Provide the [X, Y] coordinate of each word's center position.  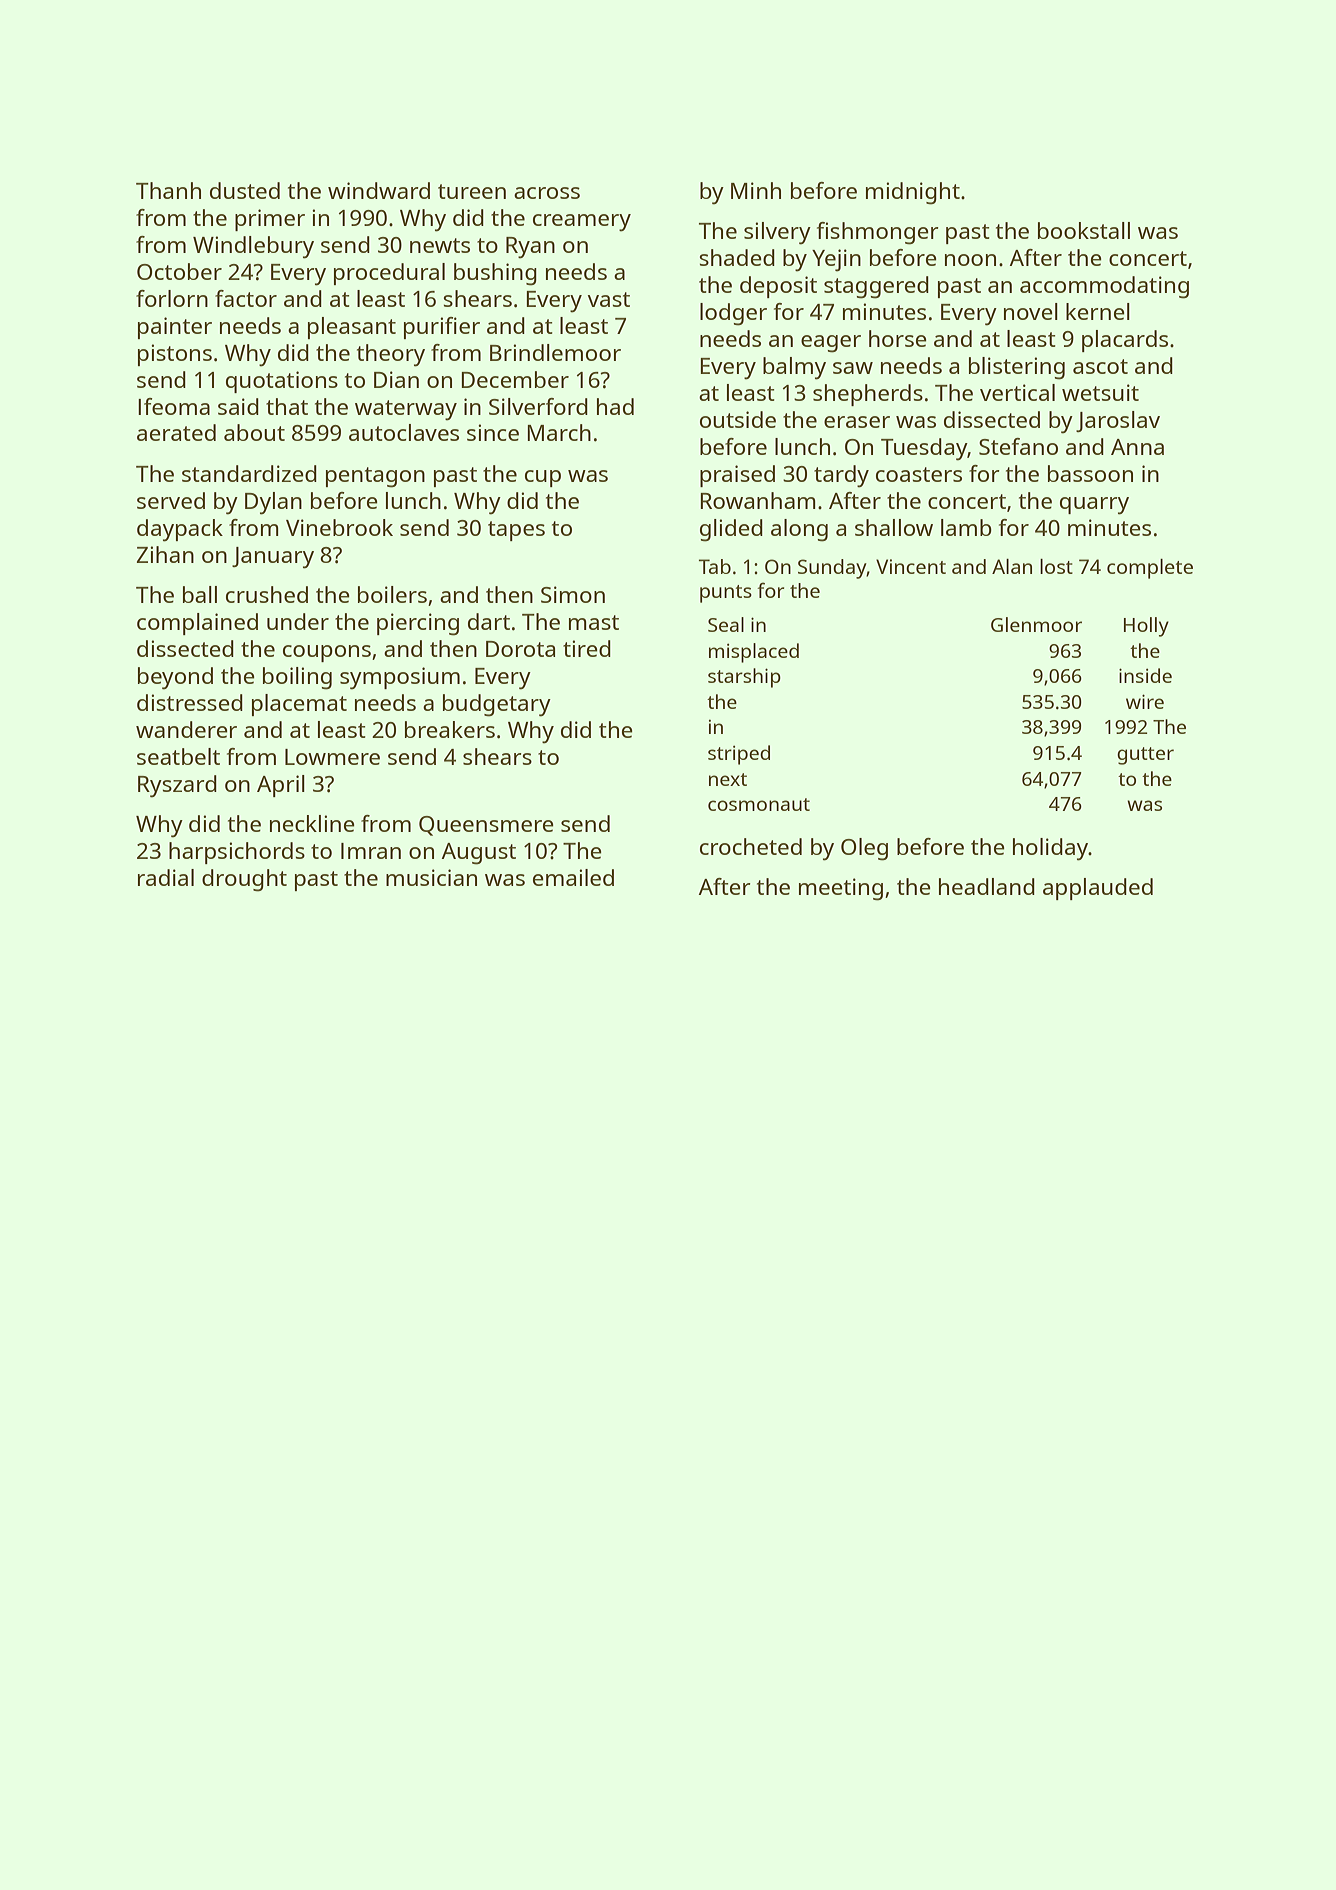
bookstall [1084, 230]
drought [244, 880]
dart [489, 621]
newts [440, 245]
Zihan [165, 554]
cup [543, 478]
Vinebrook [339, 527]
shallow [894, 527]
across [547, 193]
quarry [1094, 506]
